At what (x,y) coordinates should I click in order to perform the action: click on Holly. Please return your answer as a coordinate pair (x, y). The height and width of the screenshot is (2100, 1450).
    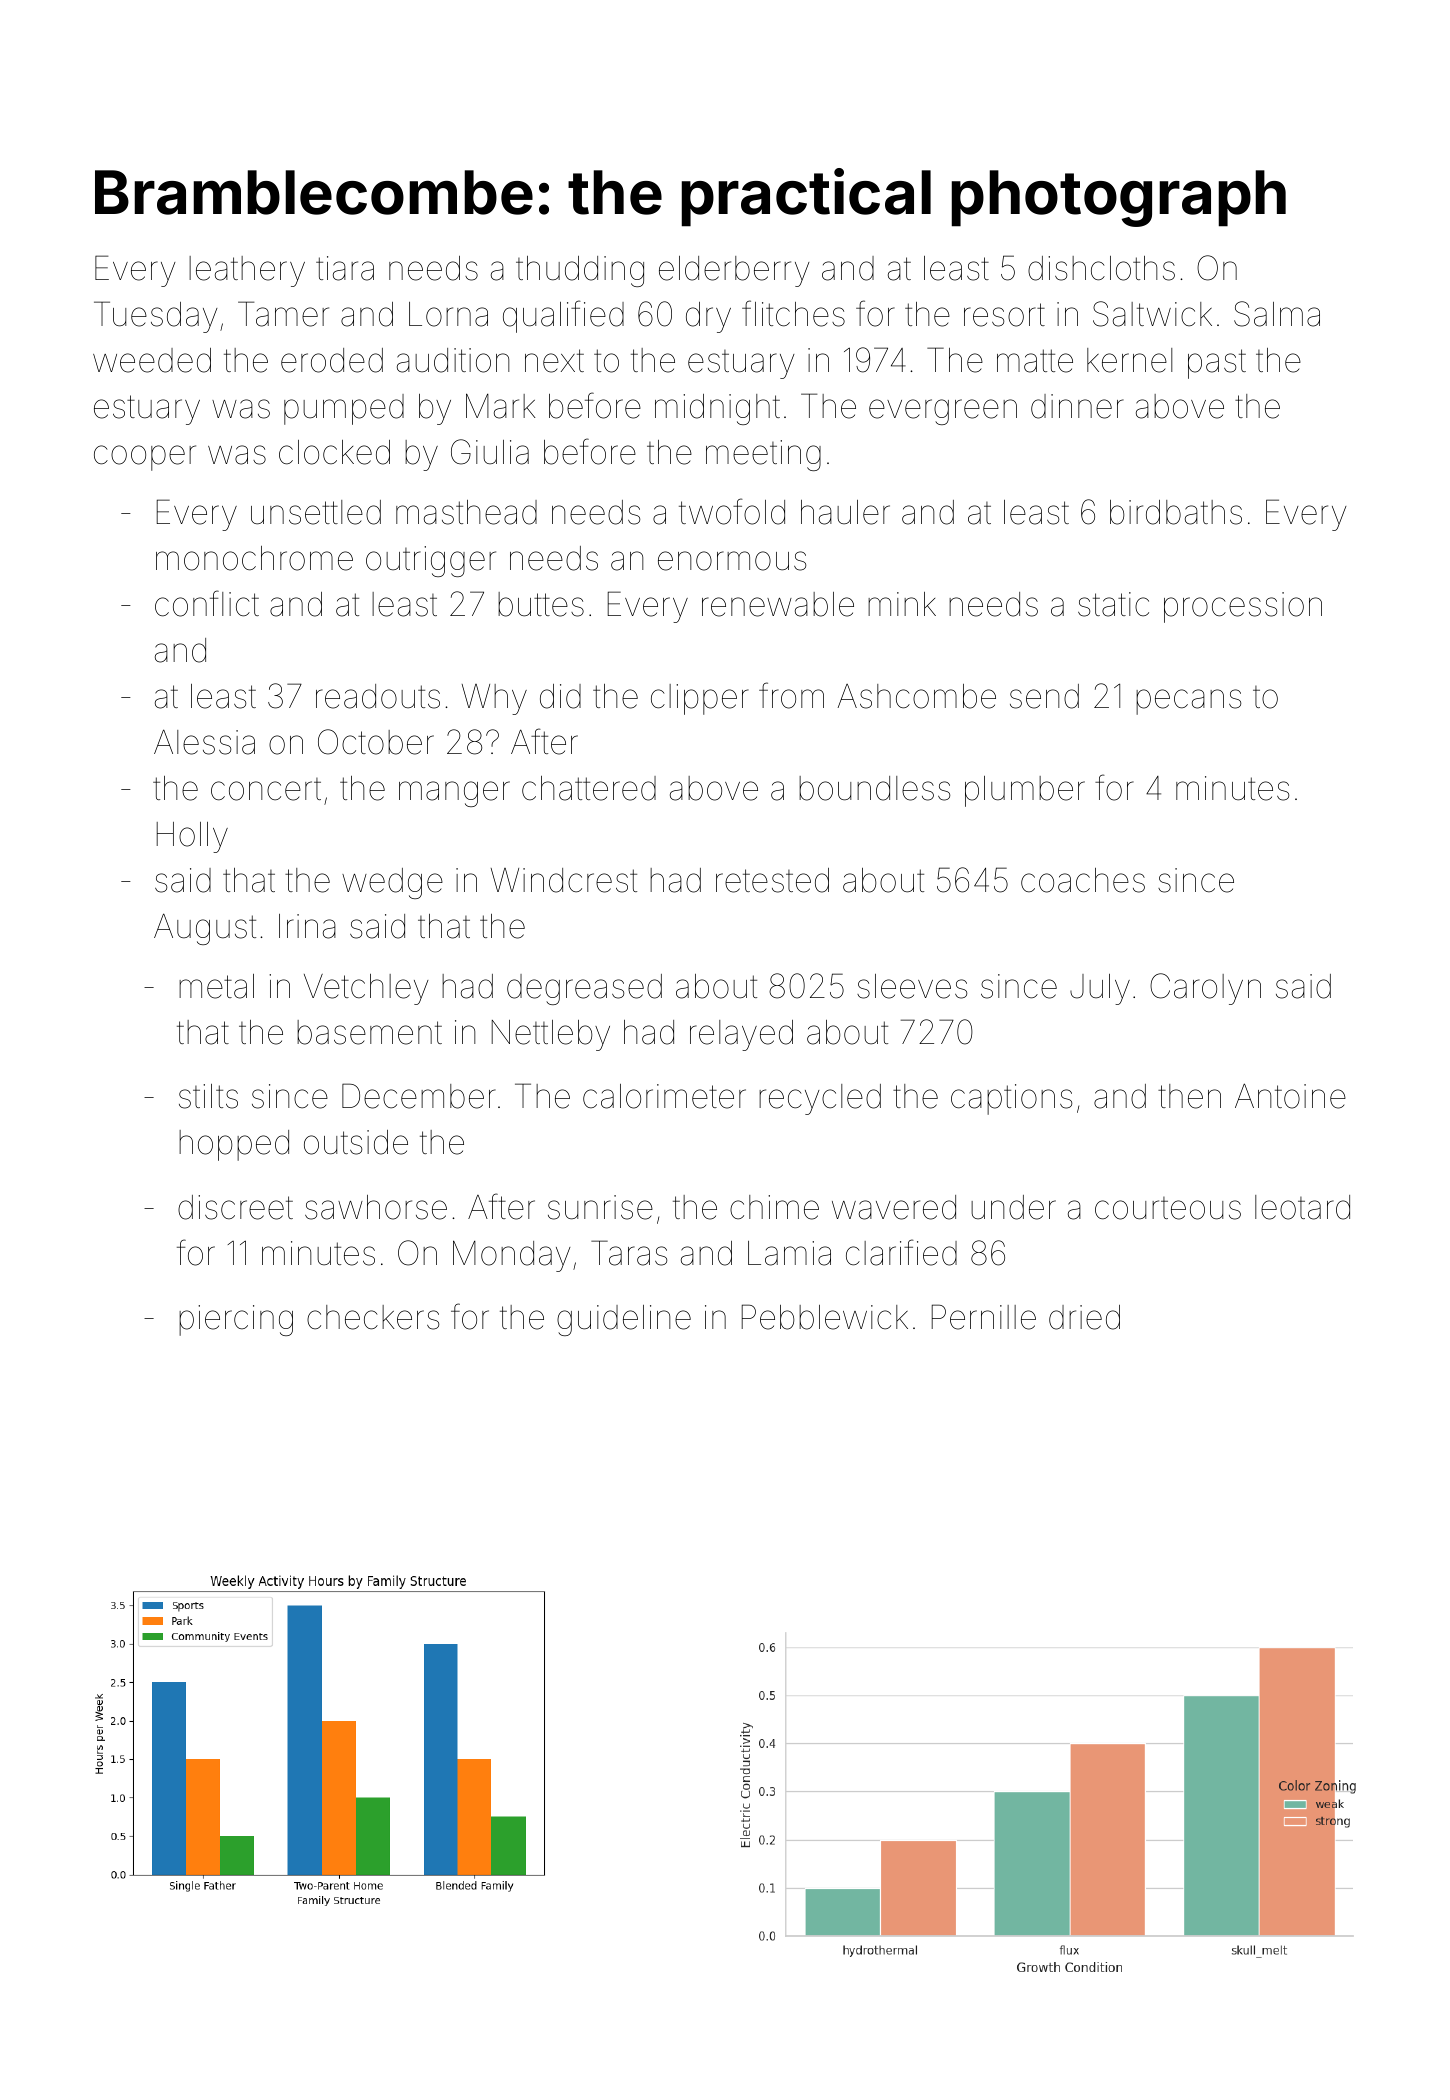
    Looking at the image, I should click on (192, 837).
